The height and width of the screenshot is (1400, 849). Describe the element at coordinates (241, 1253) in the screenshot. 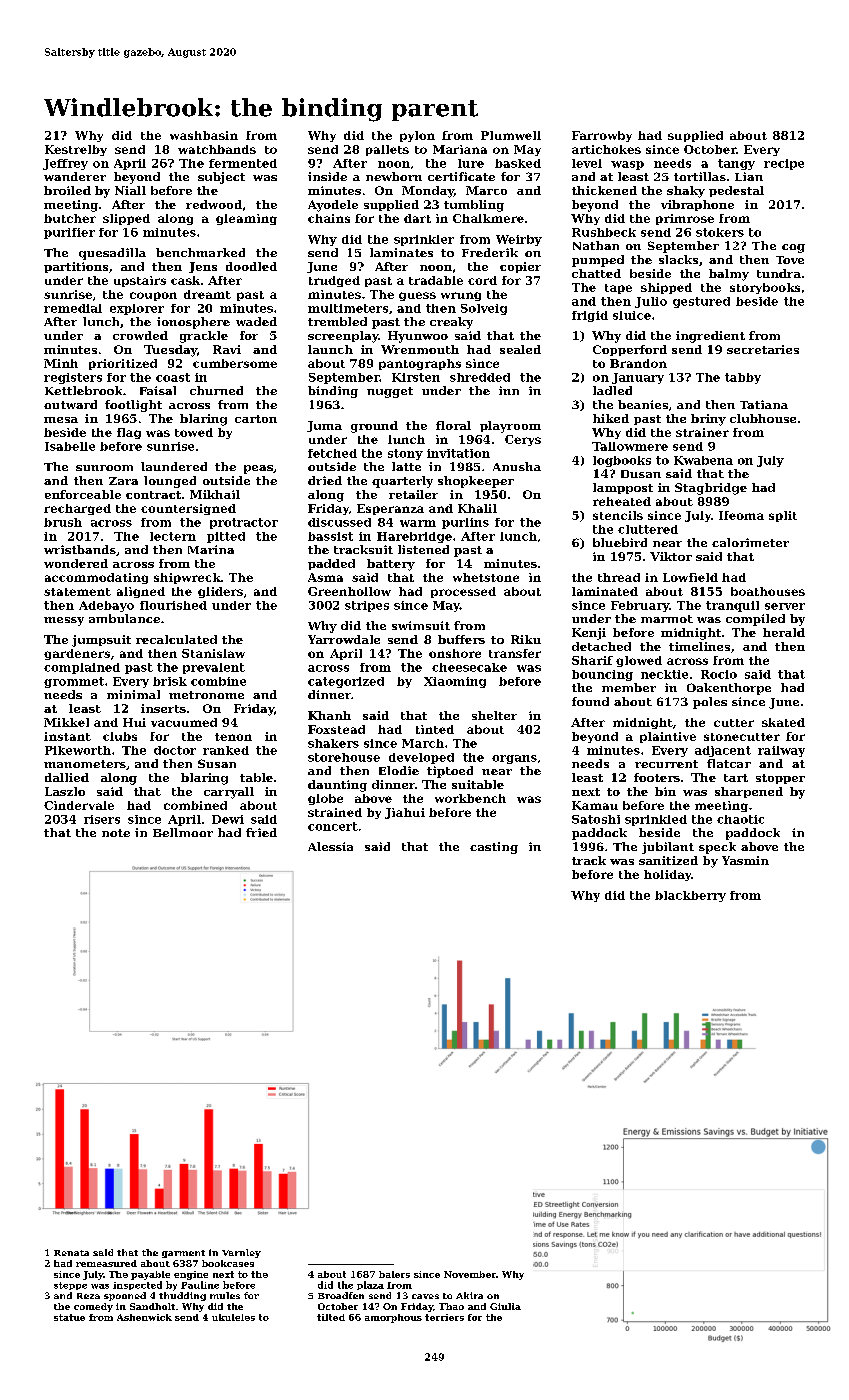

I see `Varnley` at that location.
